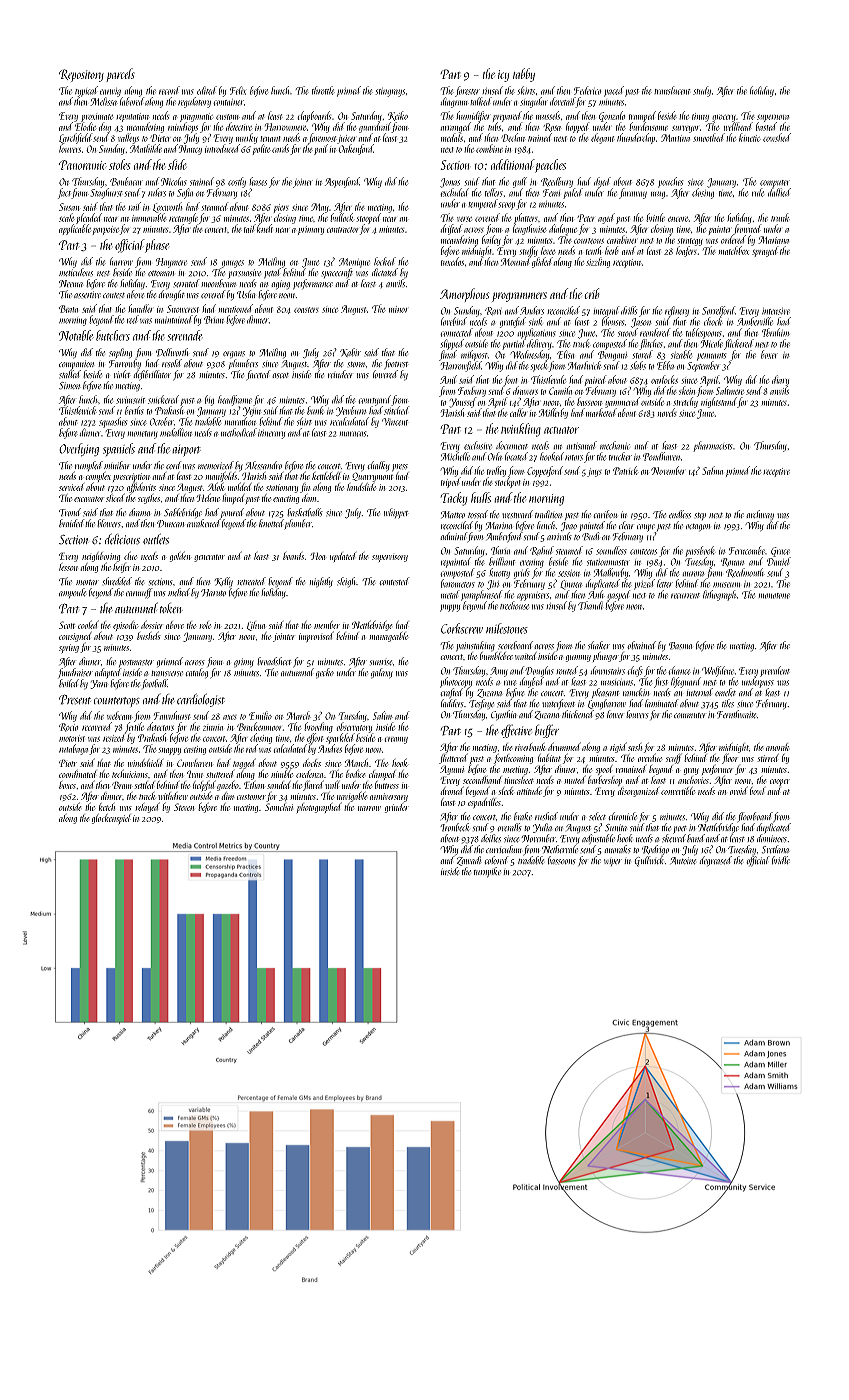 The image size is (849, 1400). Describe the element at coordinates (664, 379) in the document. I see `oarlocks` at that location.
